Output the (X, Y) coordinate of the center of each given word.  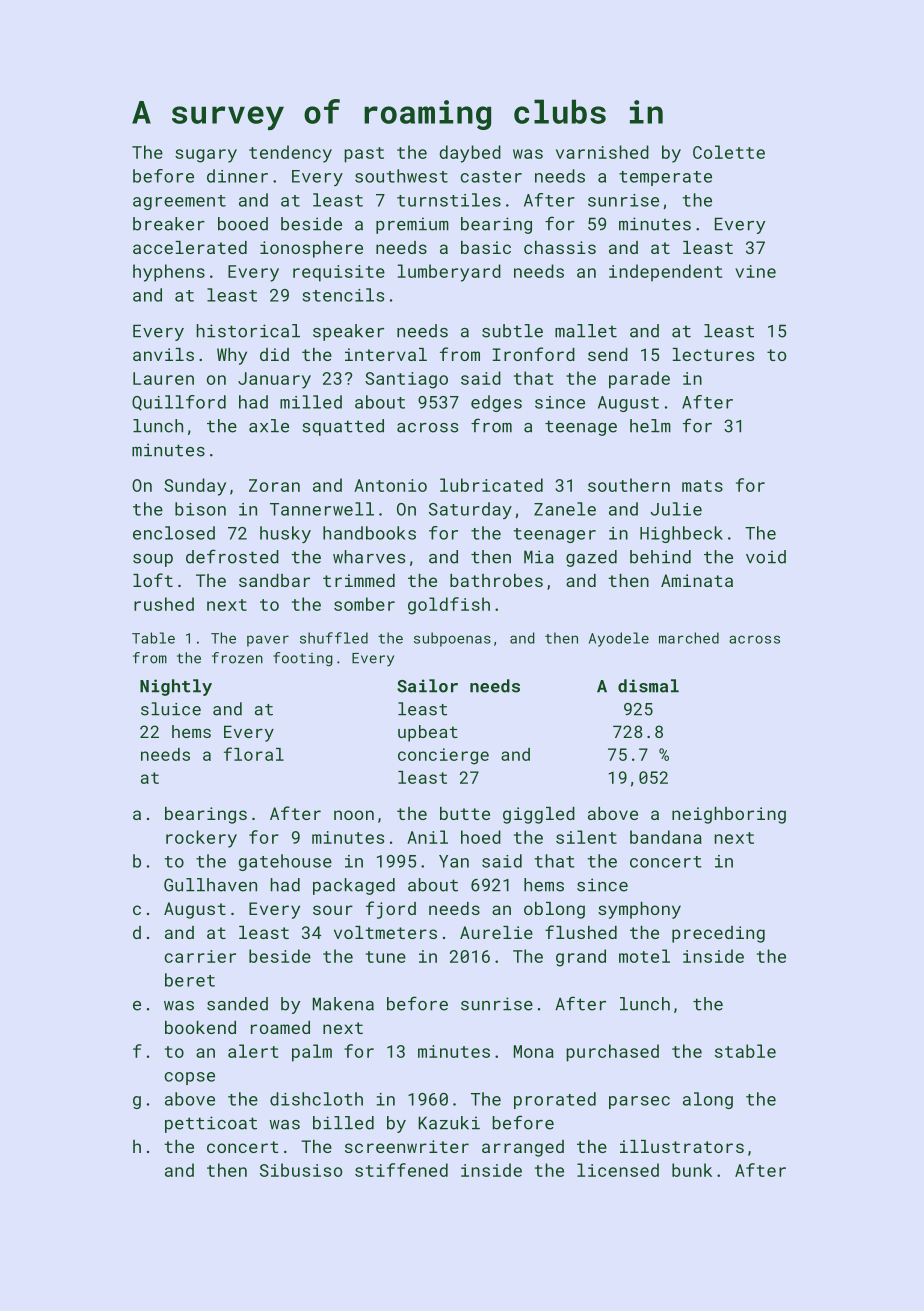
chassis (560, 247)
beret (190, 980)
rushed (164, 604)
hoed (481, 837)
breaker (169, 224)
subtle (512, 331)
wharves (369, 557)
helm (650, 426)
